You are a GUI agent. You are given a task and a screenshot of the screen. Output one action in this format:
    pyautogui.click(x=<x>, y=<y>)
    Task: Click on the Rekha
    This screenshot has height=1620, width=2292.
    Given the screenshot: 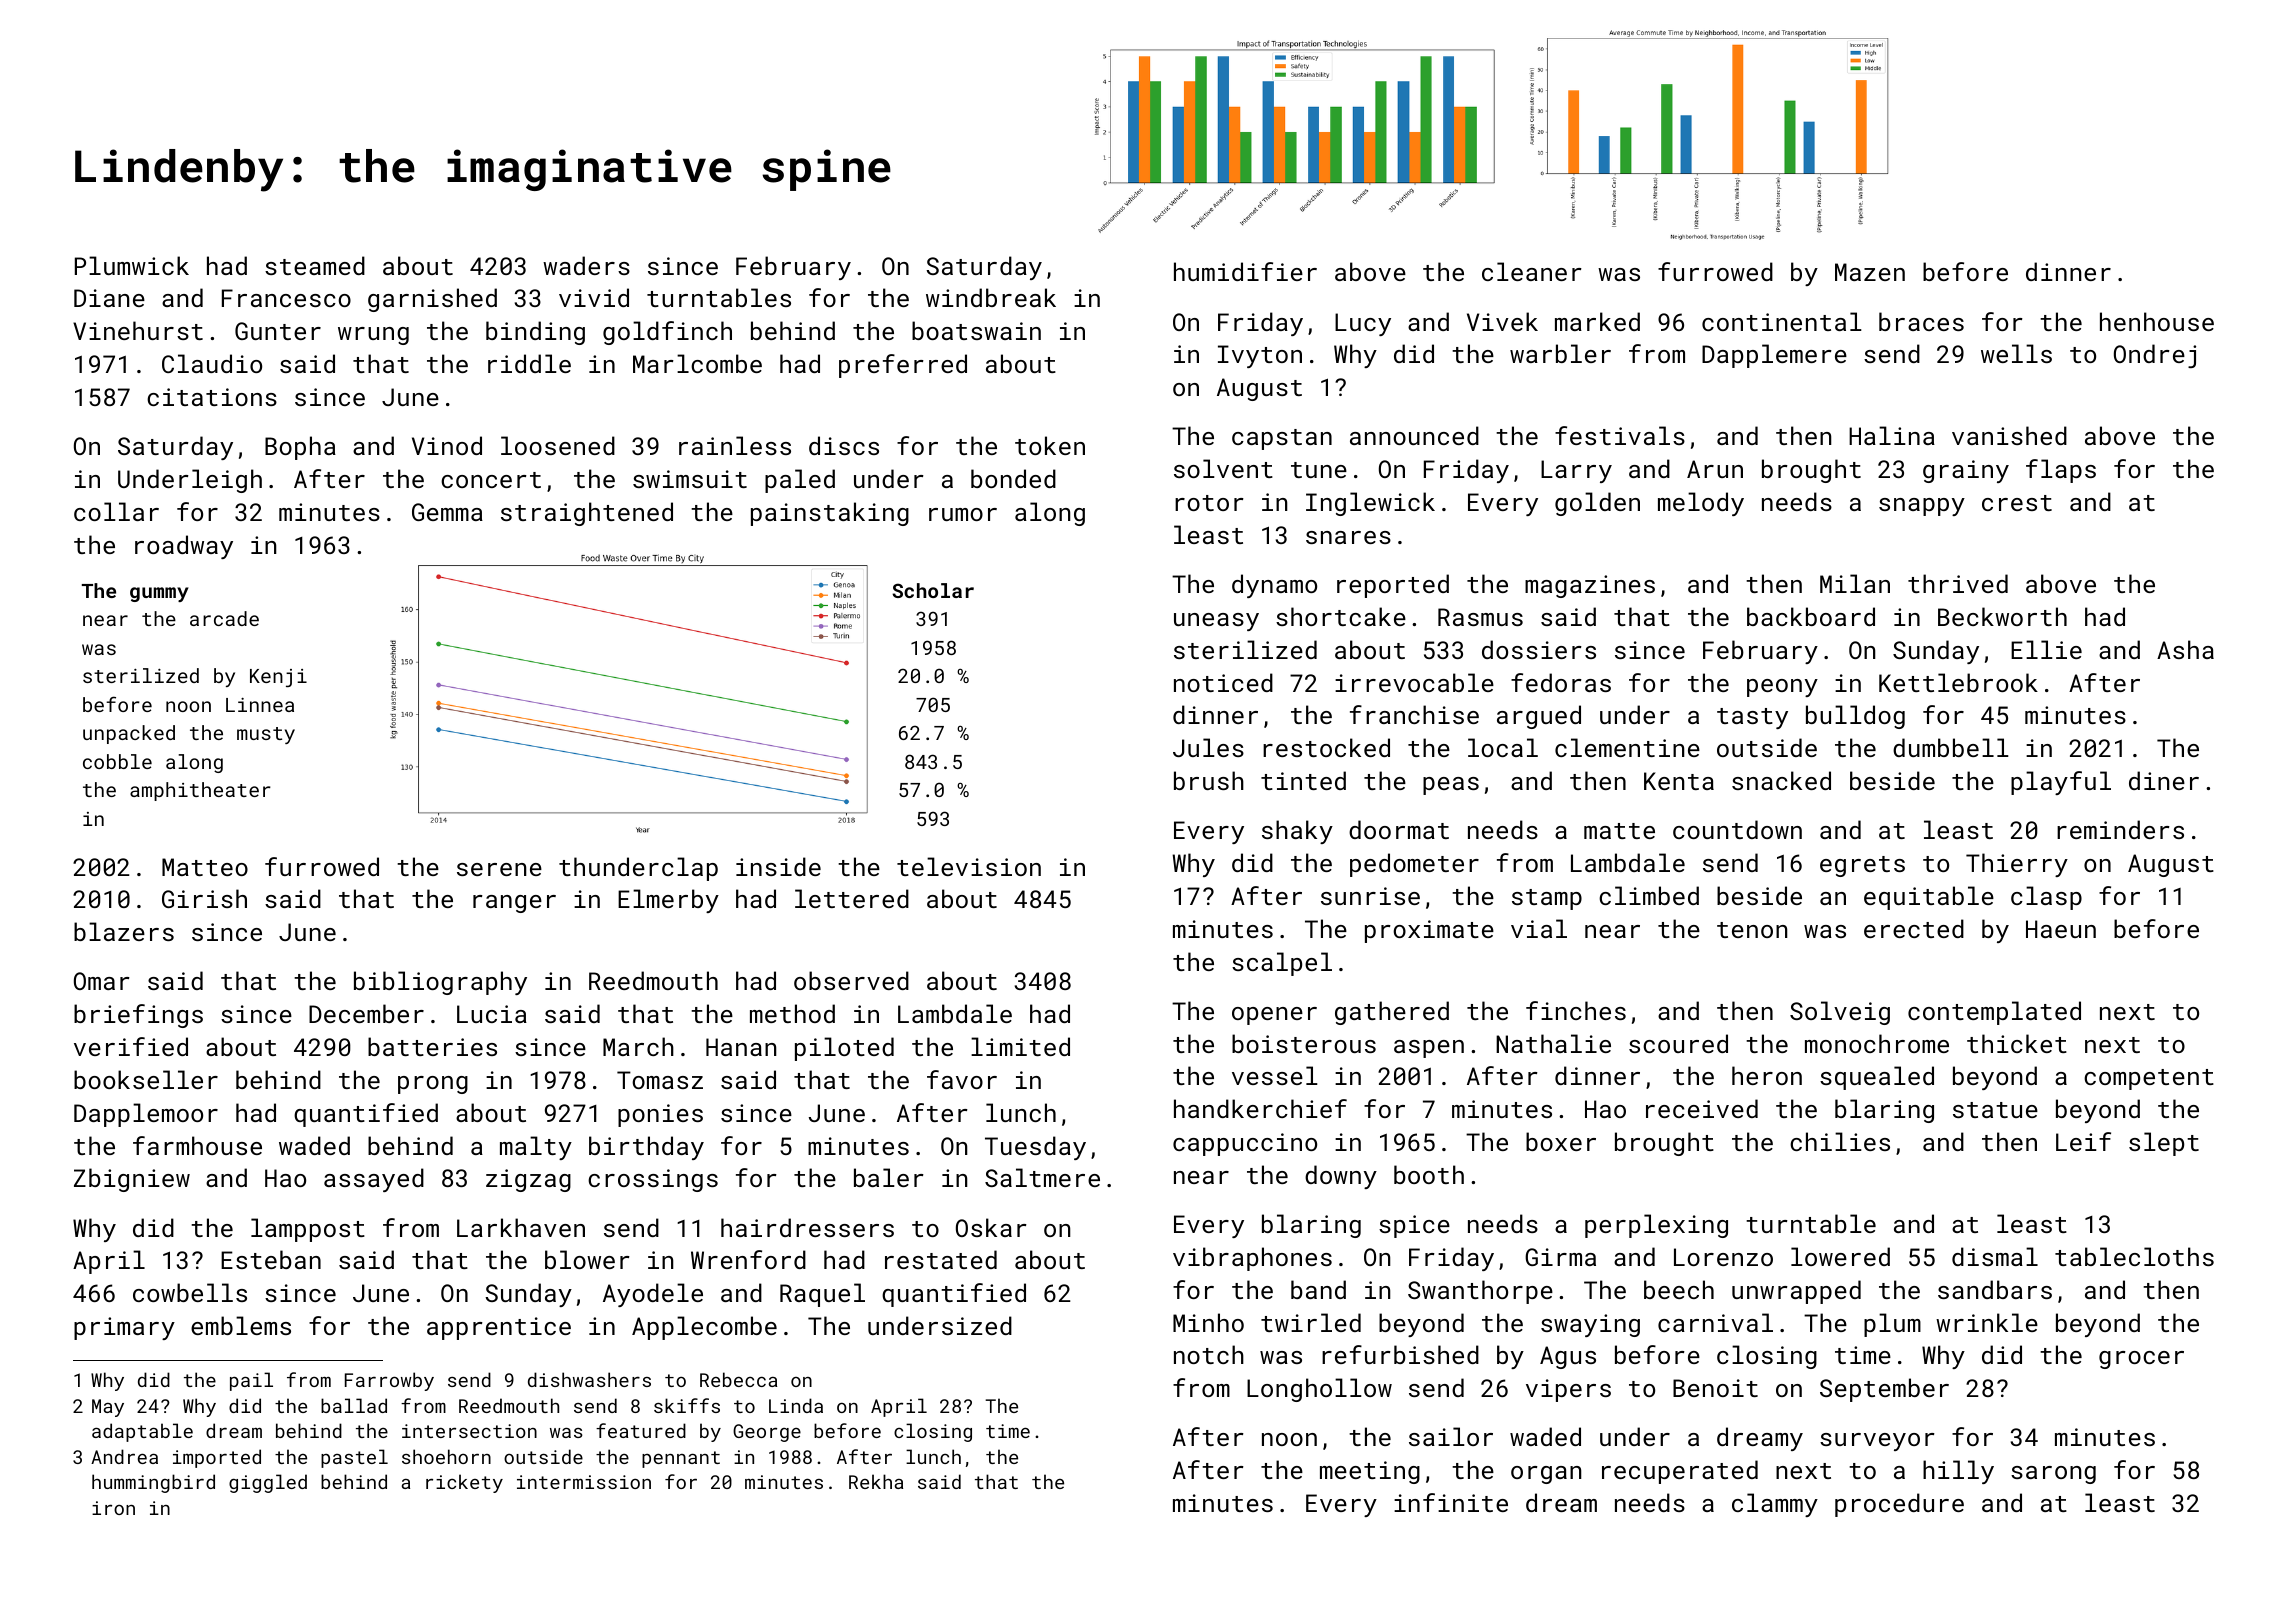 What is the action you would take?
    pyautogui.click(x=876, y=1481)
